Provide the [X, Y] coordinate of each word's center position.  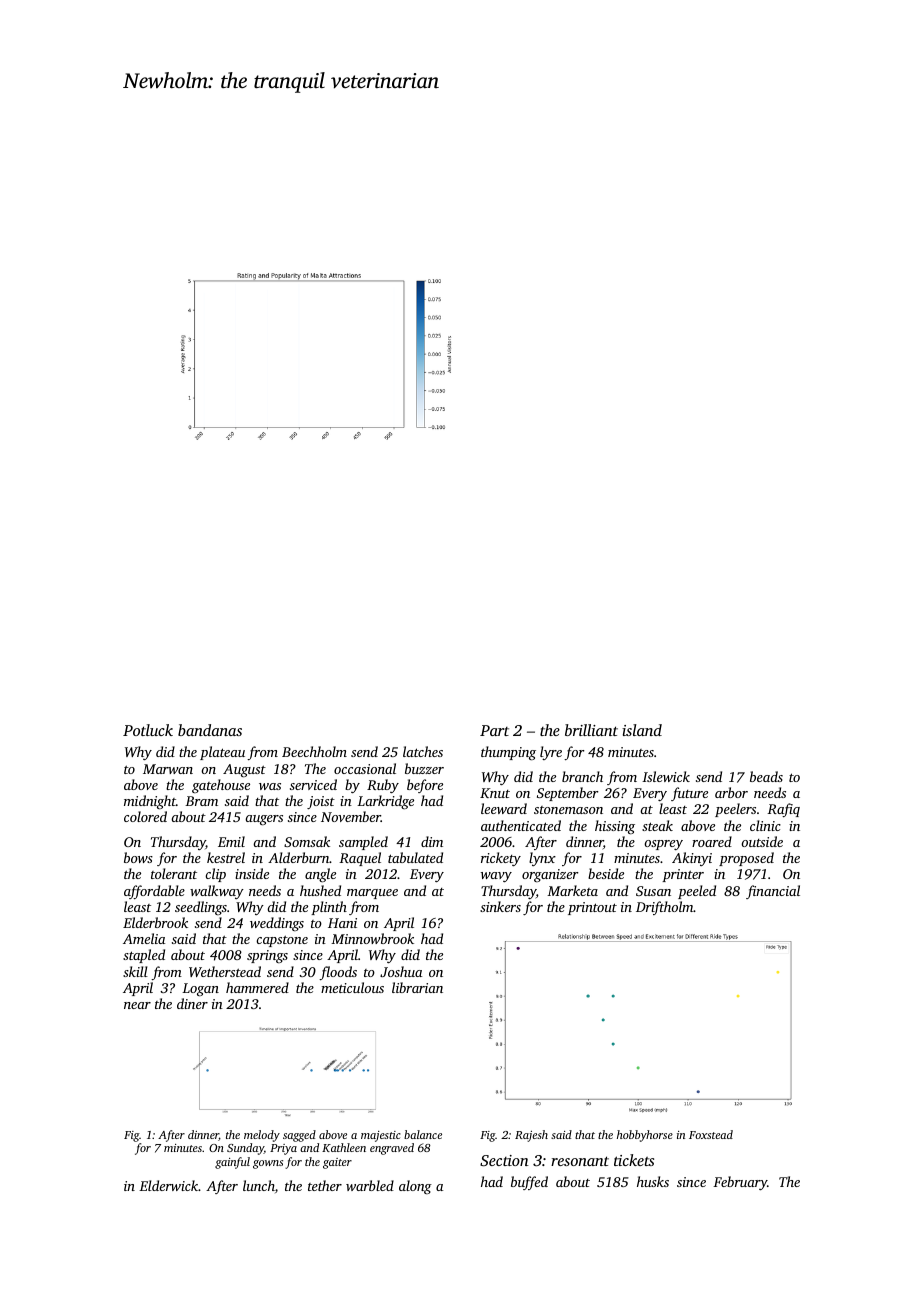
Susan [653, 891]
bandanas [210, 730]
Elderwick [168, 1185]
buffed [529, 1183]
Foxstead [711, 1134]
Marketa [572, 890]
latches [423, 751]
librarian [417, 987]
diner [192, 1003]
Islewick [666, 776]
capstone [282, 941]
